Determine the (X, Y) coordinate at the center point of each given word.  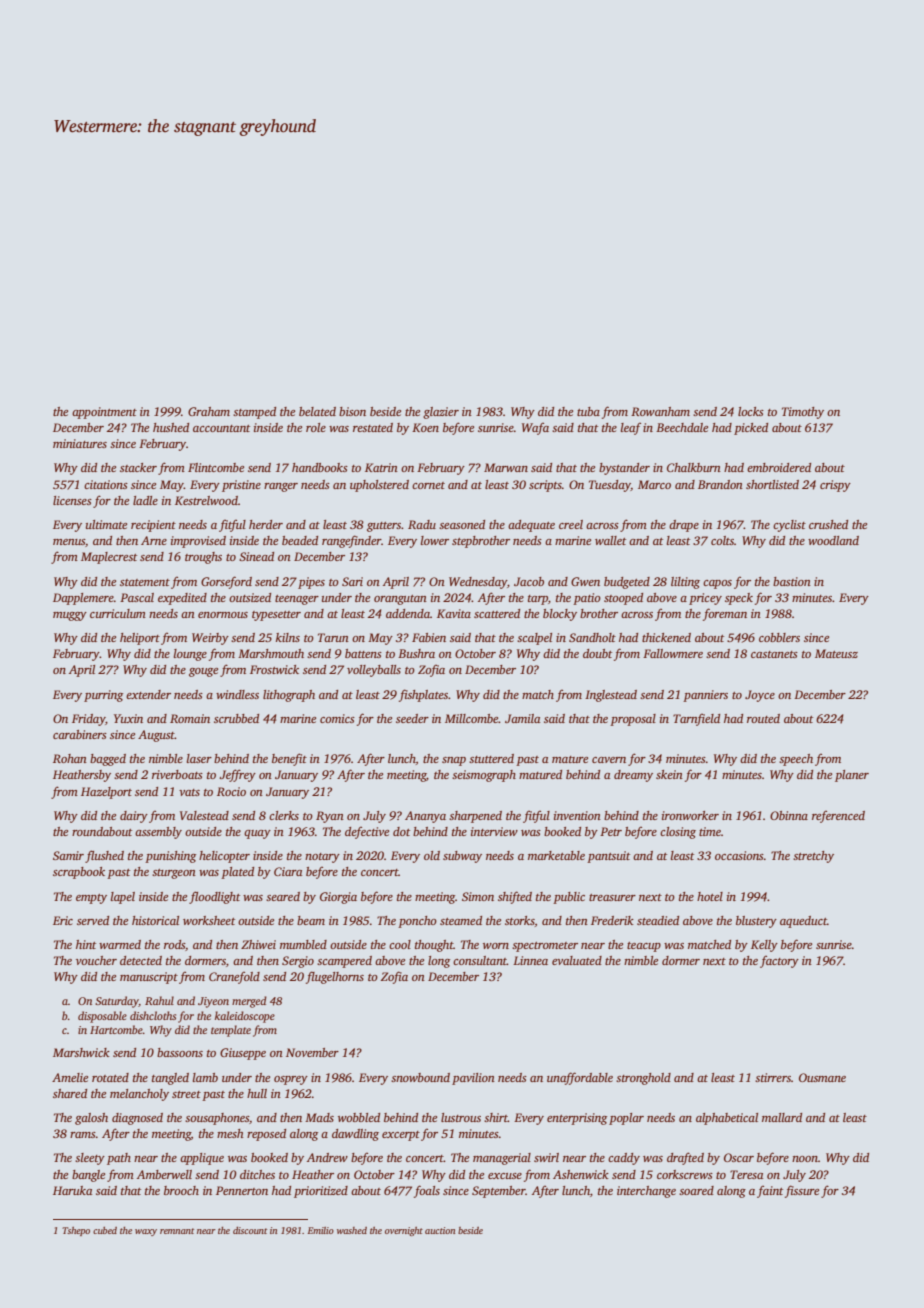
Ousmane (822, 1077)
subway (462, 857)
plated (237, 873)
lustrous (461, 1117)
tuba (588, 411)
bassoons (180, 1052)
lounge (190, 655)
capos (717, 584)
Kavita (454, 613)
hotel (710, 896)
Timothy (803, 413)
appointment (104, 413)
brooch (181, 1190)
